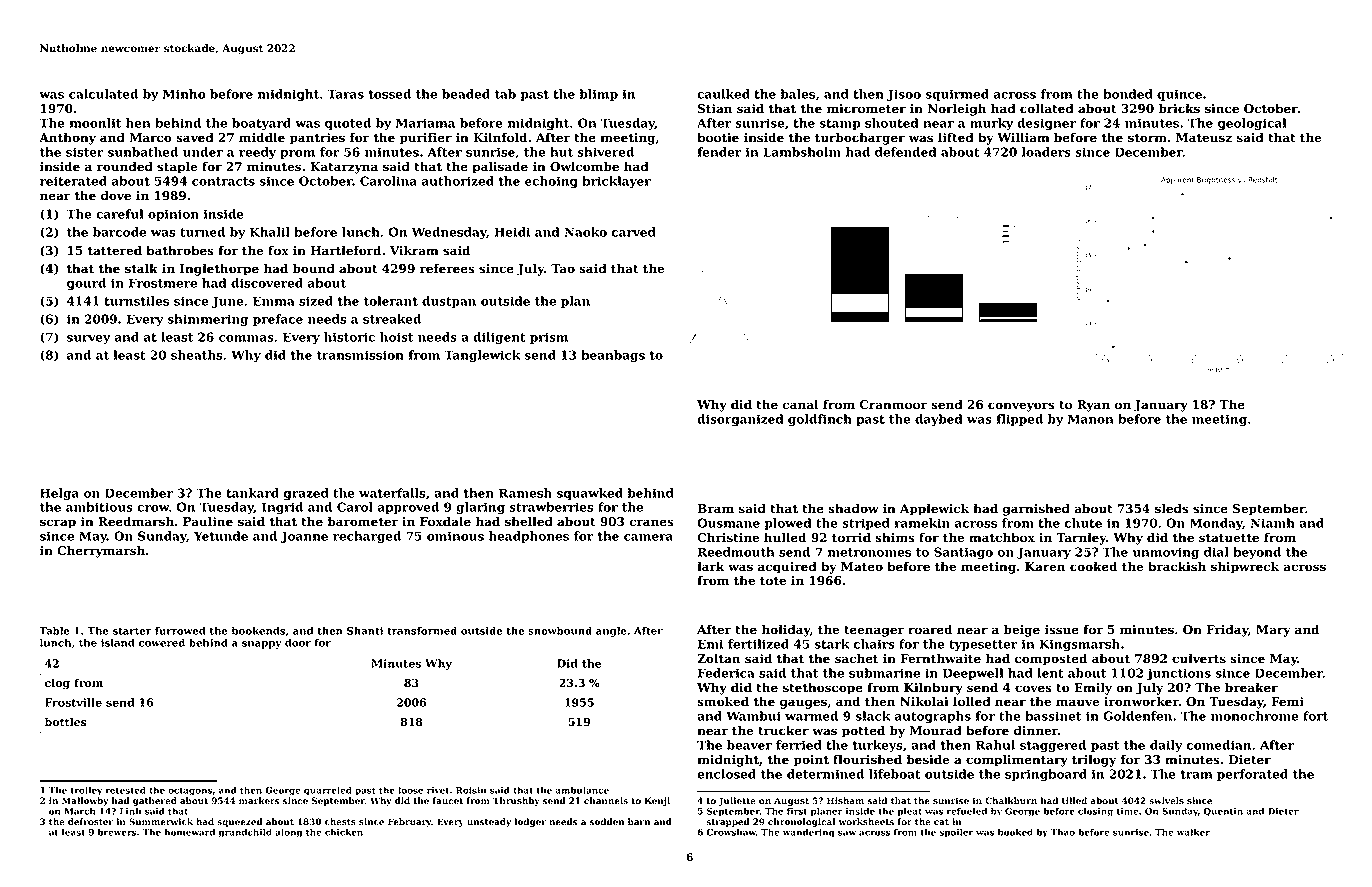 This document has height=887, width=1372. I want to click on dinner, so click(1036, 730).
